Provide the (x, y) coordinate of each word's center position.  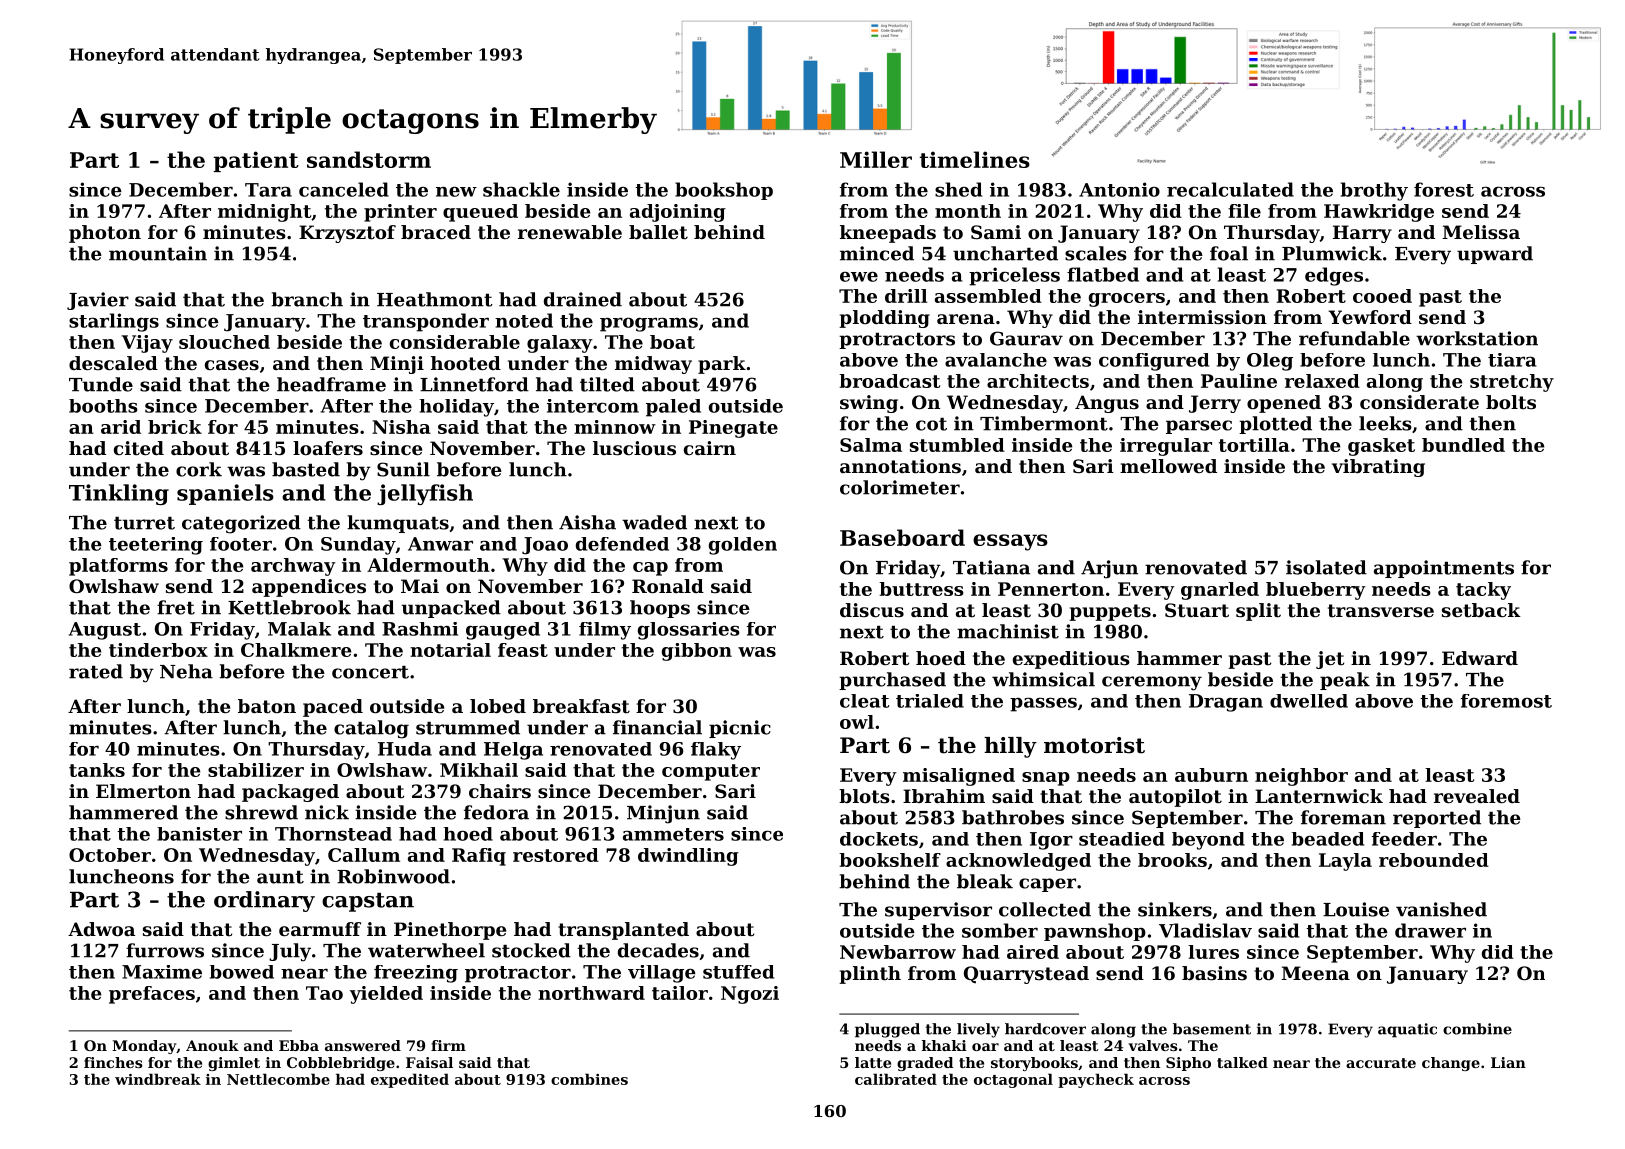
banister (199, 834)
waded (654, 522)
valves (1153, 1045)
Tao (324, 993)
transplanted (623, 931)
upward (1495, 255)
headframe (331, 384)
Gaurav (1026, 338)
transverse (1381, 611)
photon (105, 234)
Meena (1316, 973)
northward (591, 993)
